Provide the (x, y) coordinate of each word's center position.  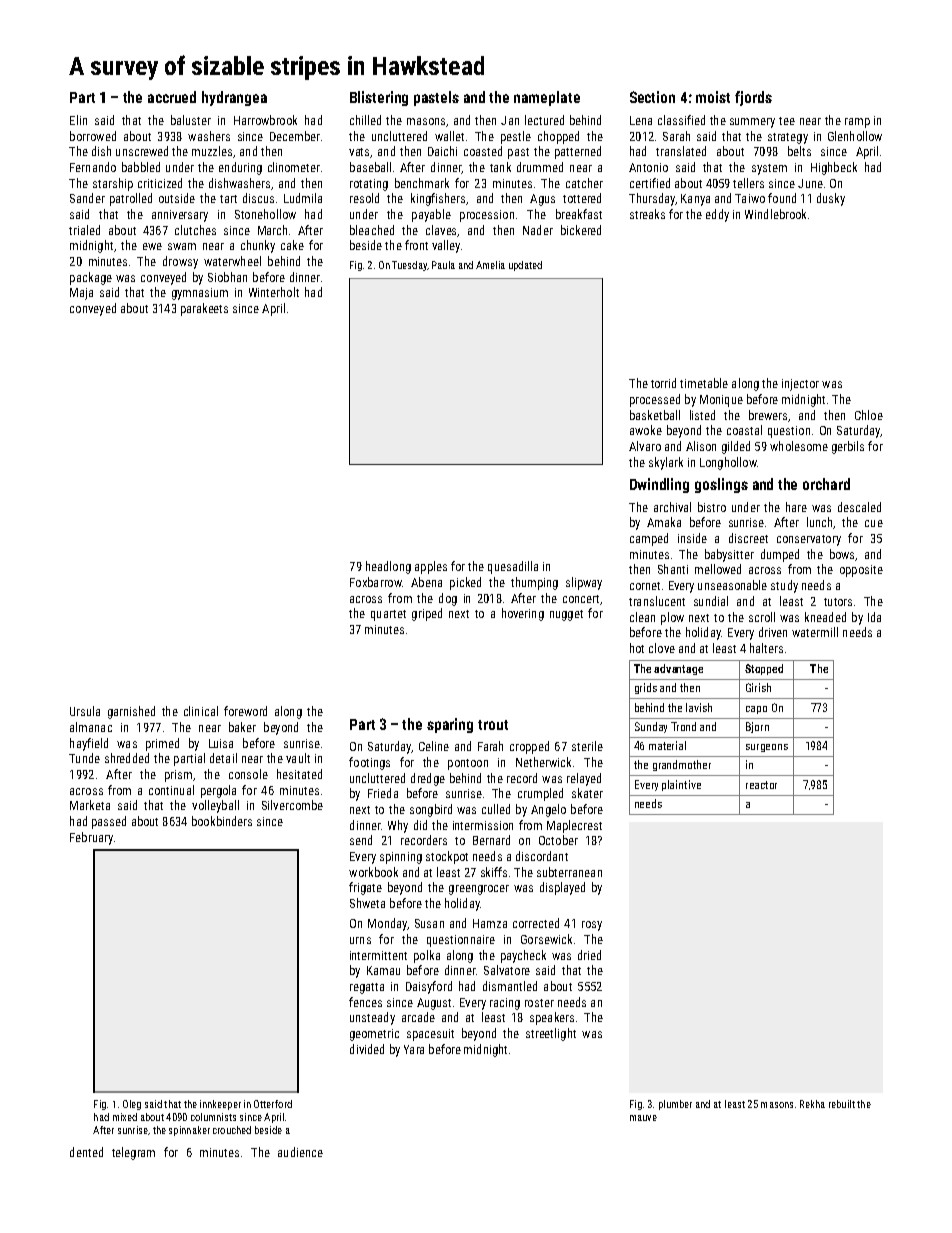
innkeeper (220, 1105)
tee (787, 121)
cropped (529, 747)
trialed (84, 230)
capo (756, 710)
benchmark (422, 183)
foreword (245, 711)
